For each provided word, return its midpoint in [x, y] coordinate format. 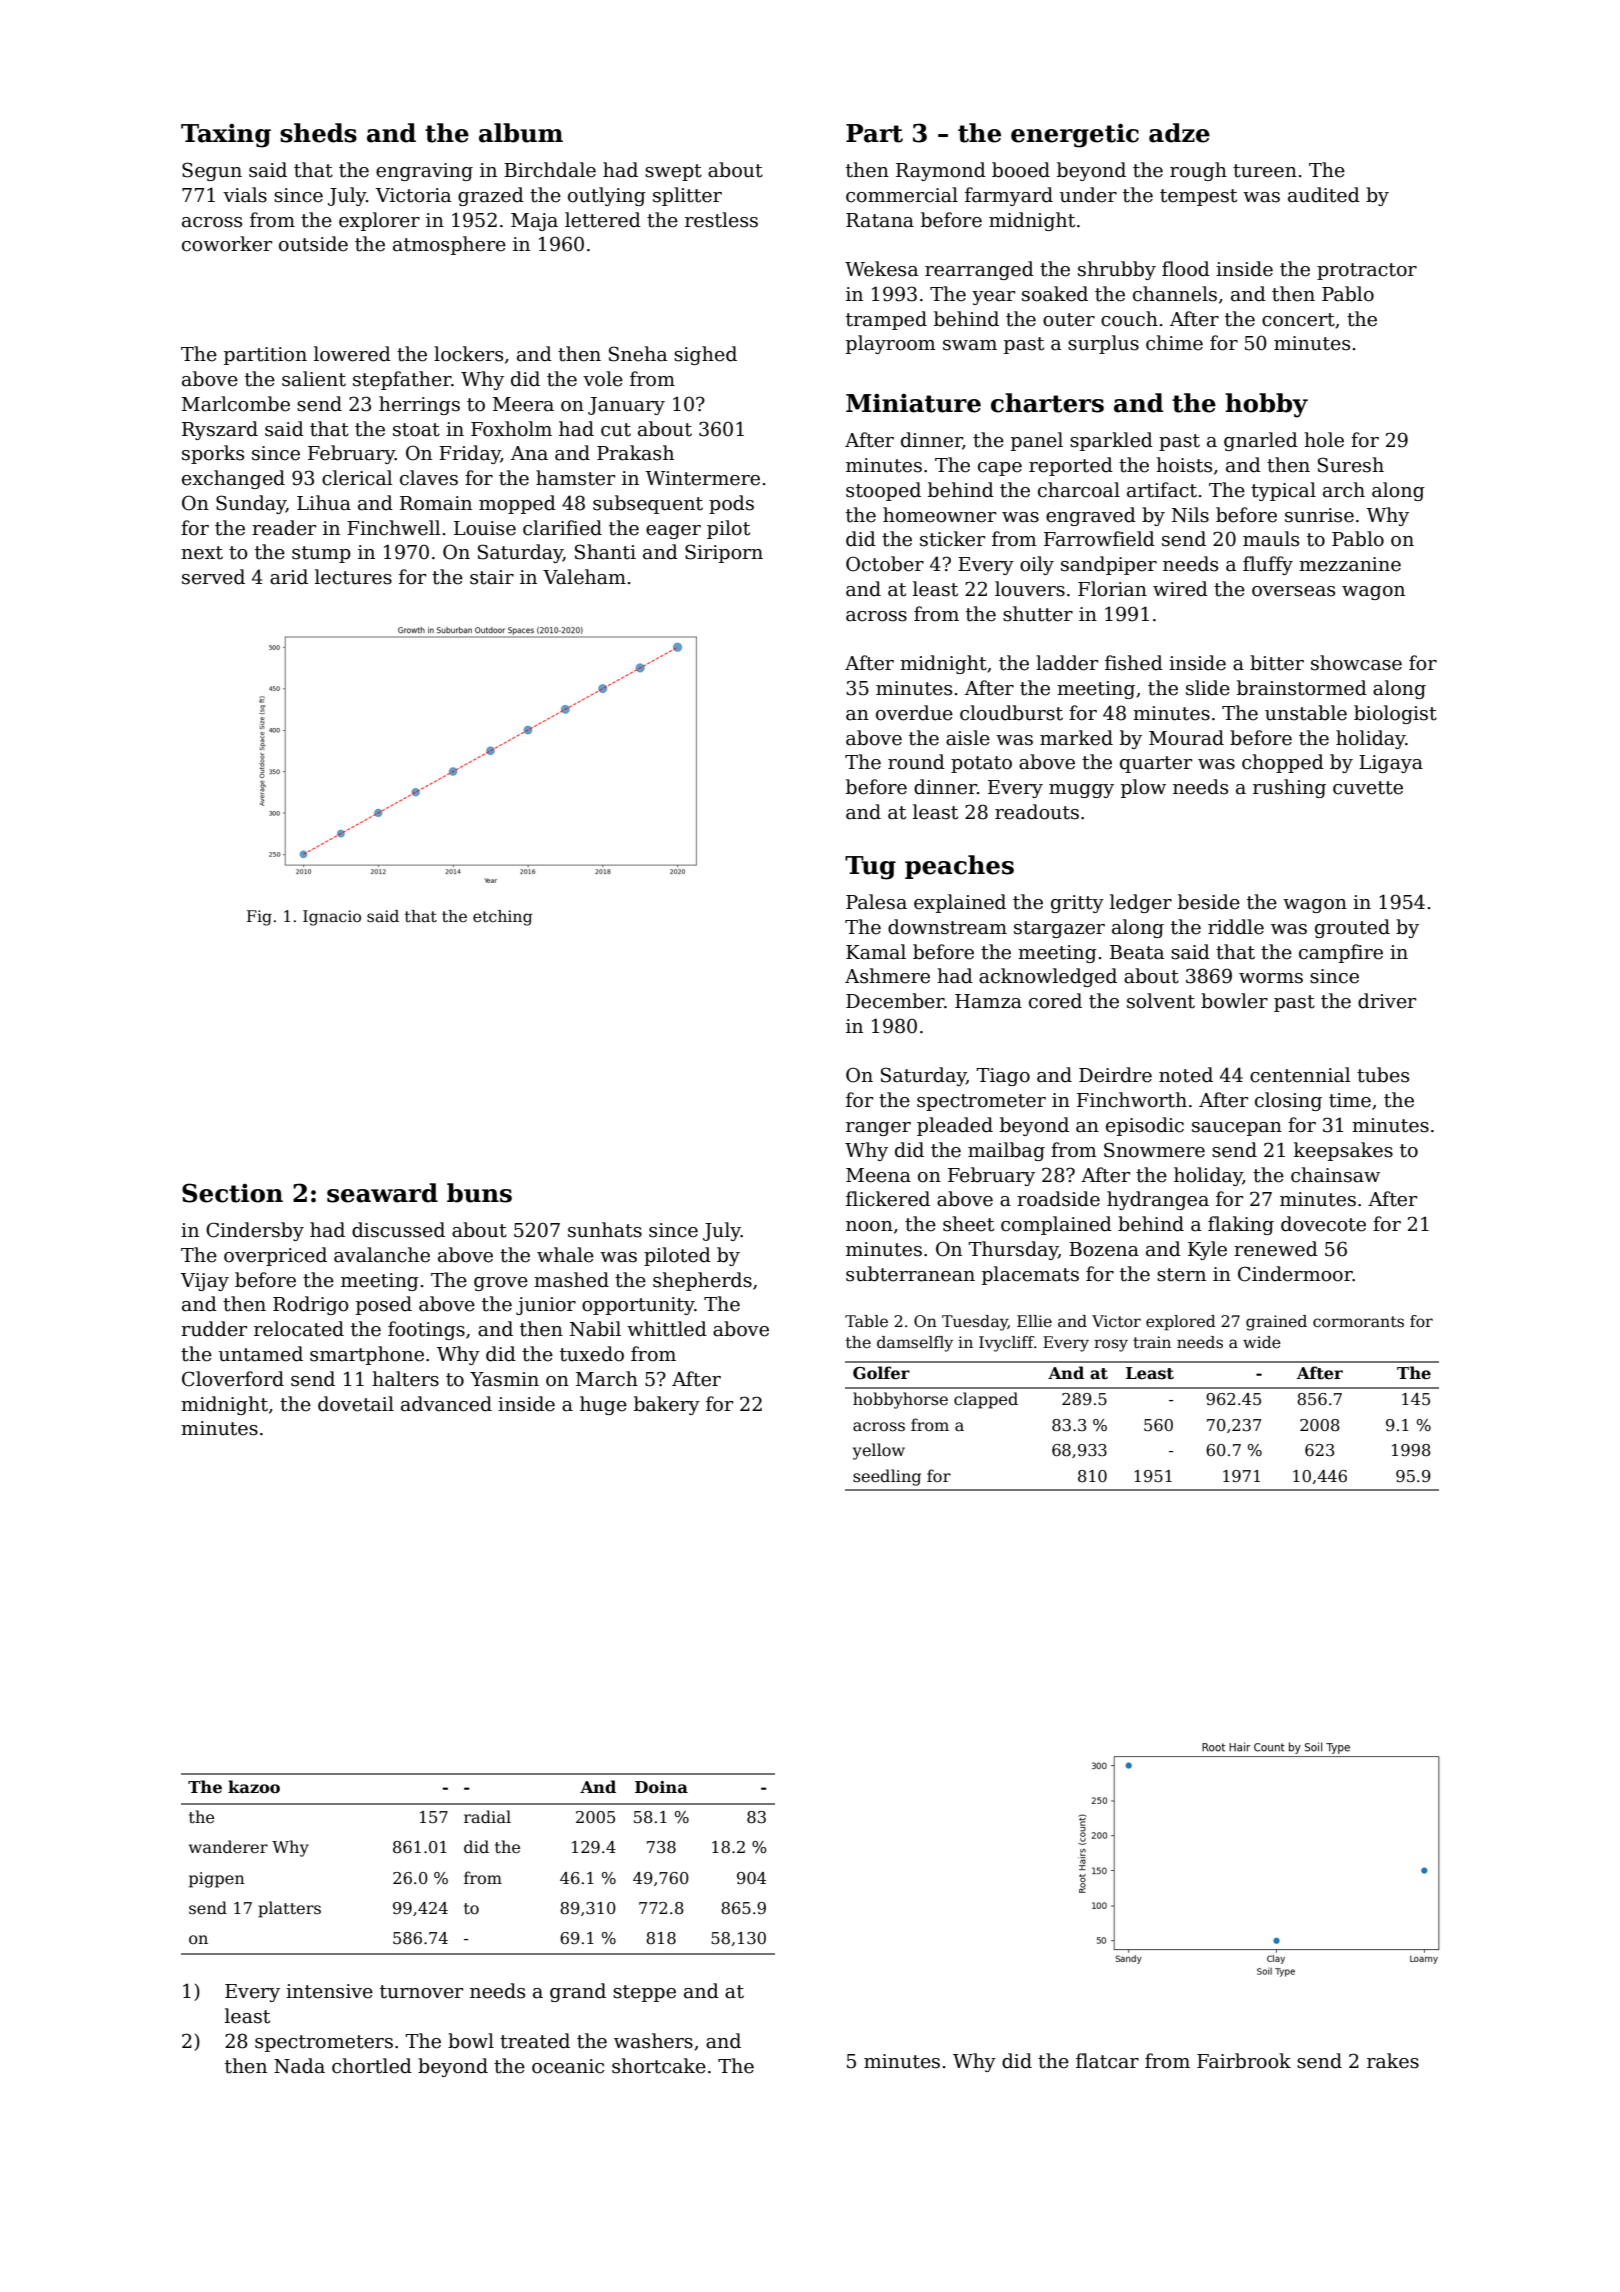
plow [1143, 788]
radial [487, 1816]
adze [1179, 133]
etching [502, 918]
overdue [914, 713]
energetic [1075, 135]
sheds [318, 133]
